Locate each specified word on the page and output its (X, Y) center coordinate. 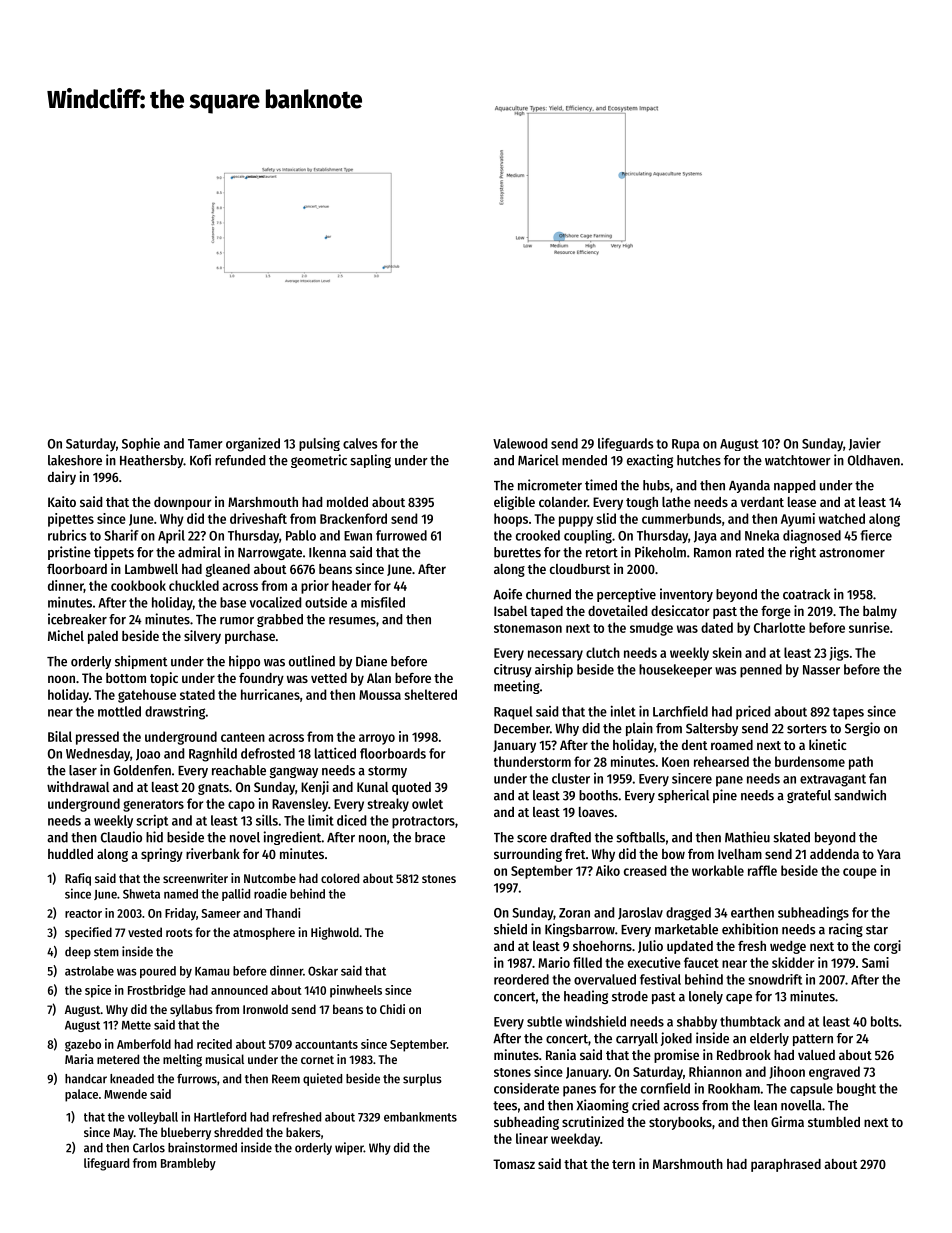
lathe (676, 502)
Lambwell (151, 569)
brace (430, 837)
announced (239, 990)
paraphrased (786, 1165)
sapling (370, 461)
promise (676, 1056)
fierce (876, 535)
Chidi (392, 1009)
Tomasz (514, 1164)
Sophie (141, 444)
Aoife (507, 594)
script (152, 821)
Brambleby (188, 1164)
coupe (860, 873)
